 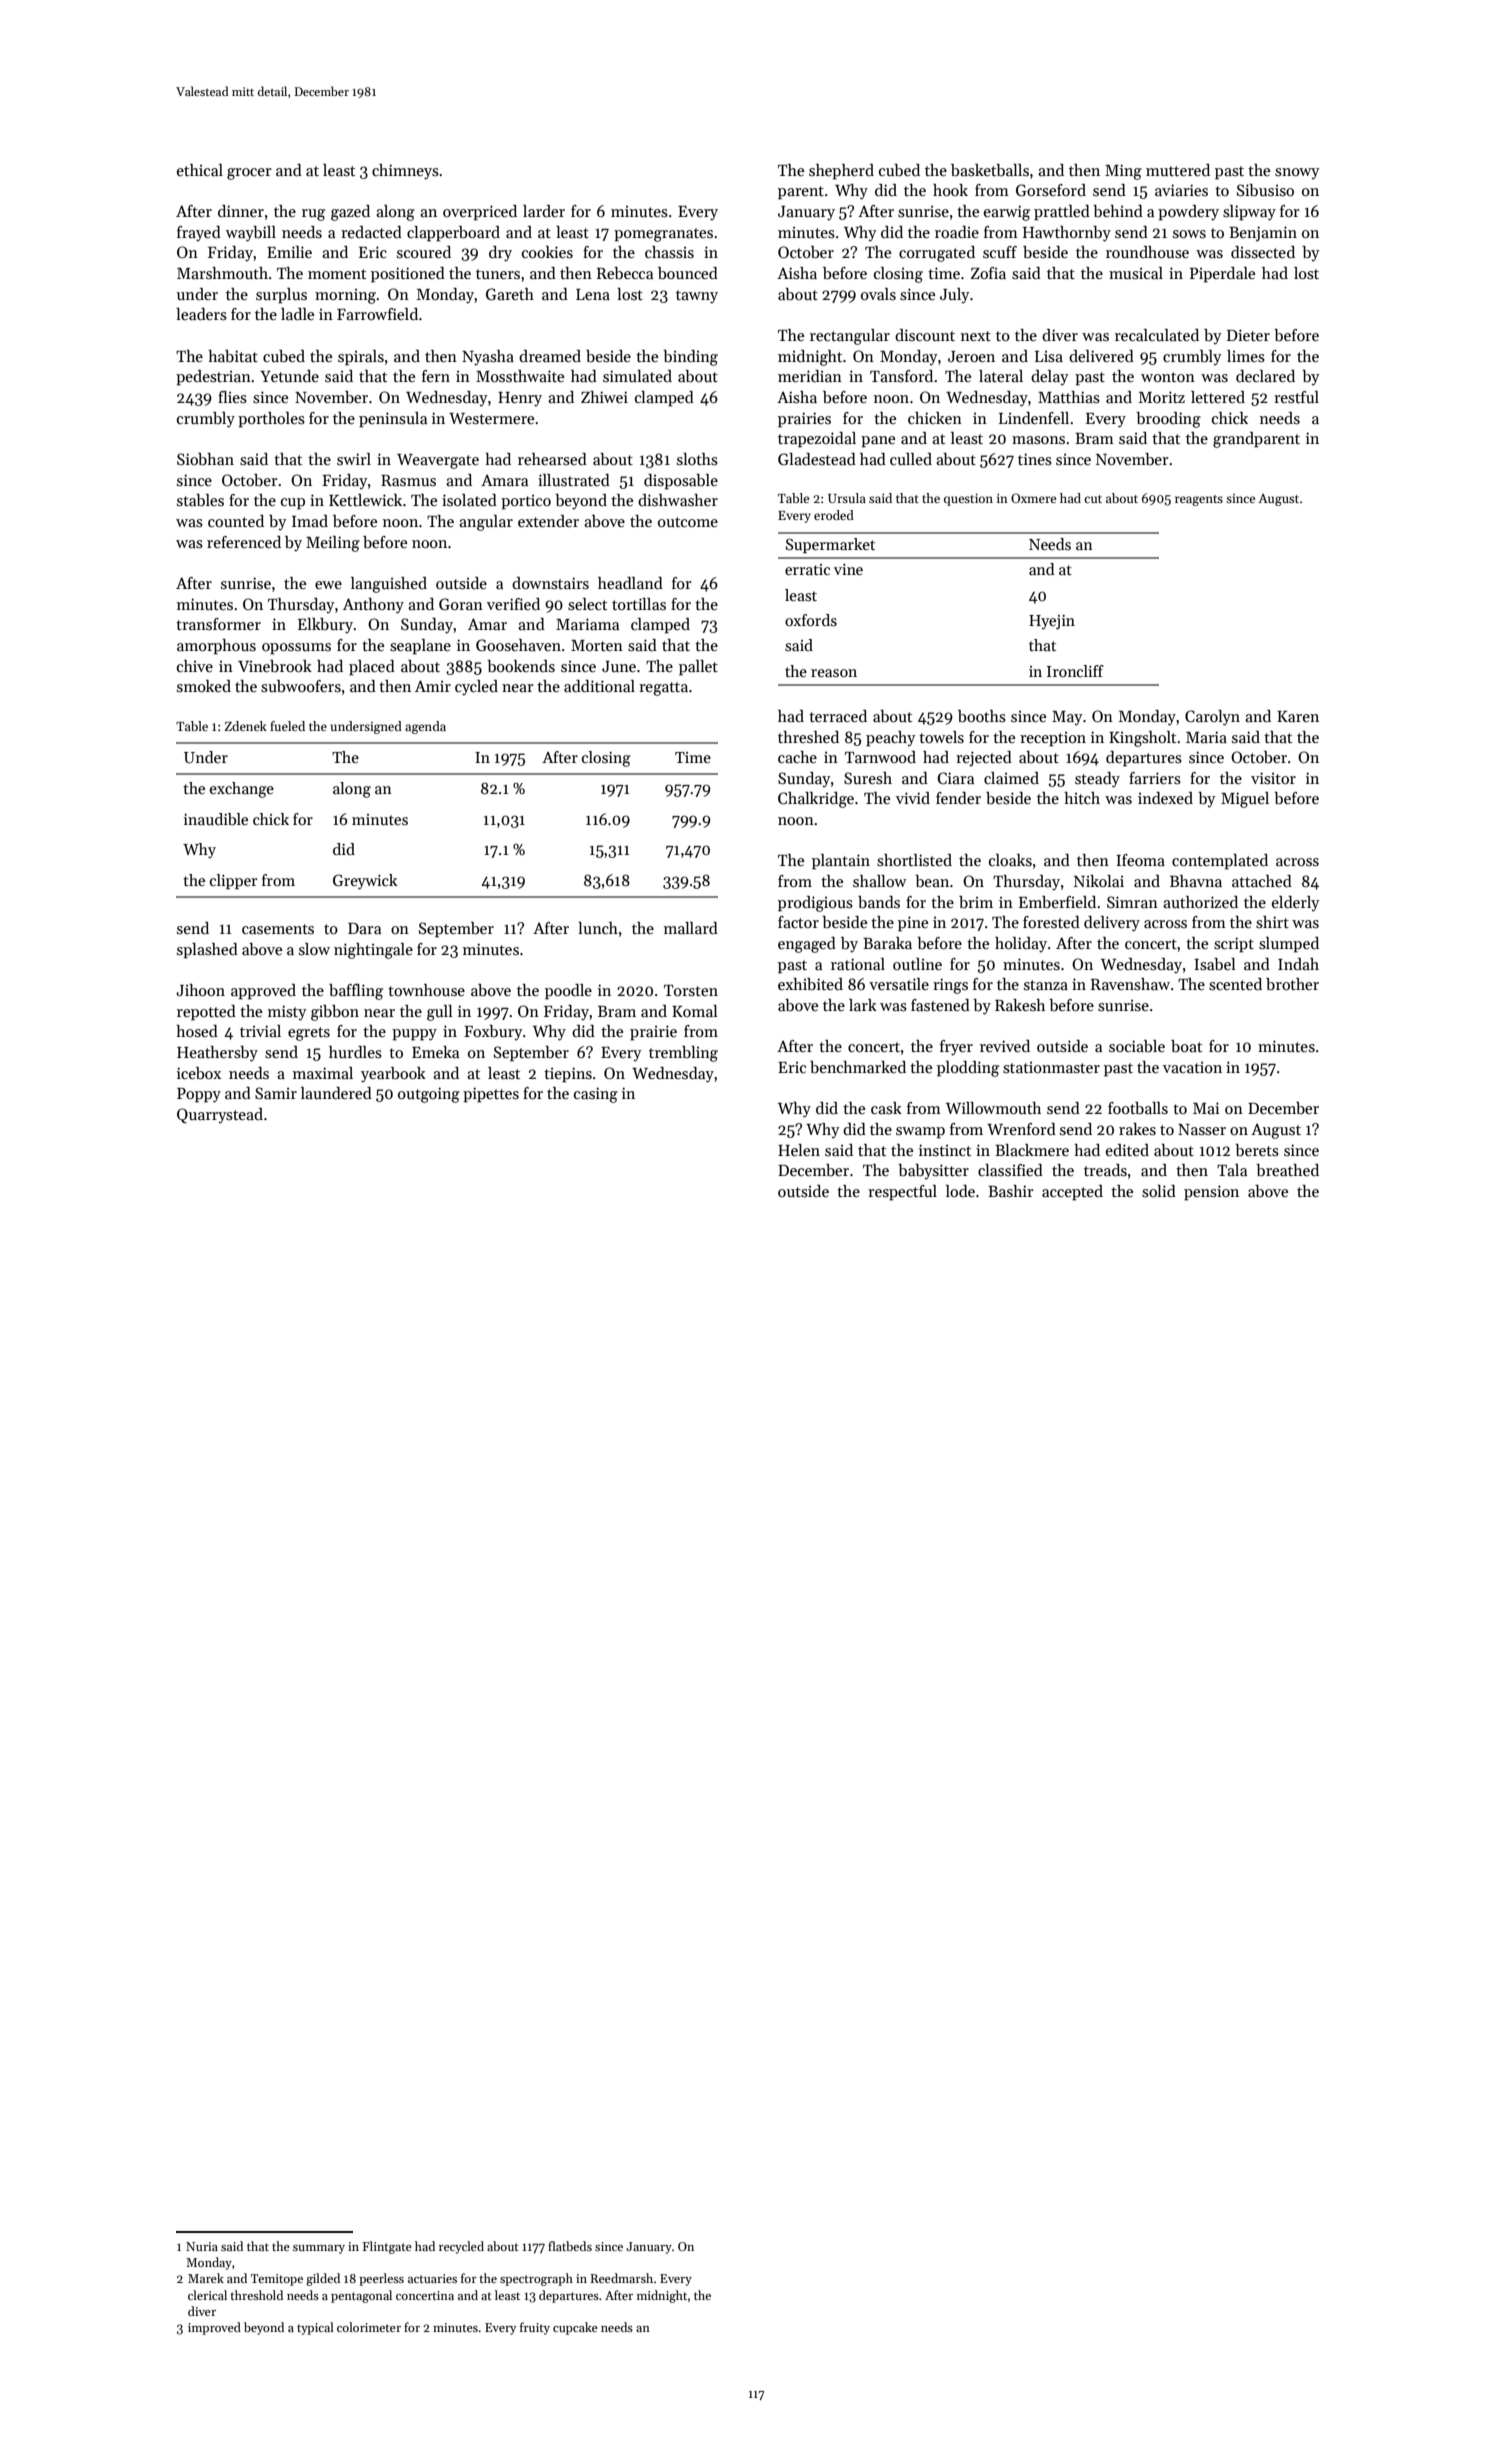 What do you see at coordinates (1132, 902) in the document?
I see `Simran` at bounding box center [1132, 902].
